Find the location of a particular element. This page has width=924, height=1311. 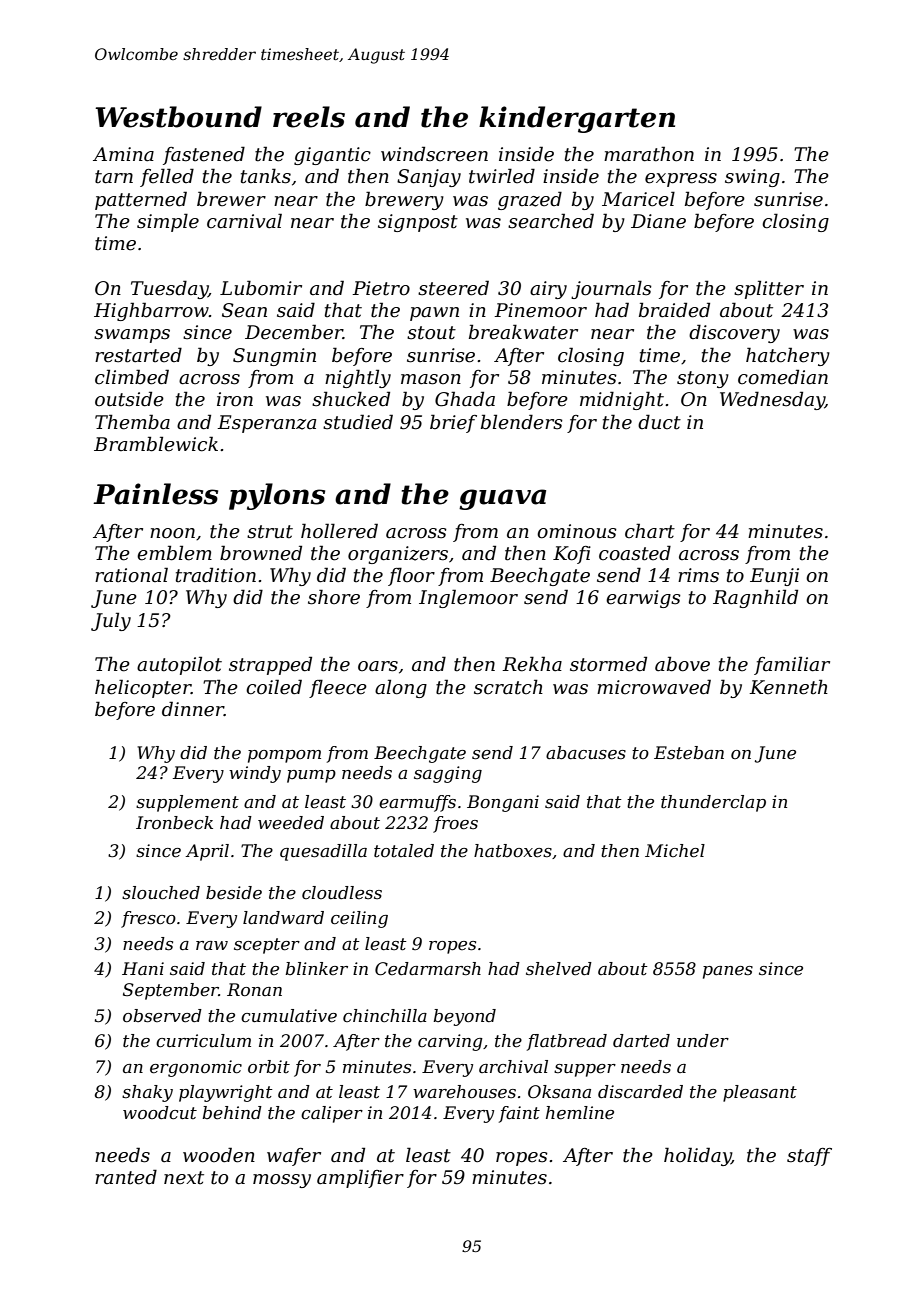

journals is located at coordinates (611, 289).
